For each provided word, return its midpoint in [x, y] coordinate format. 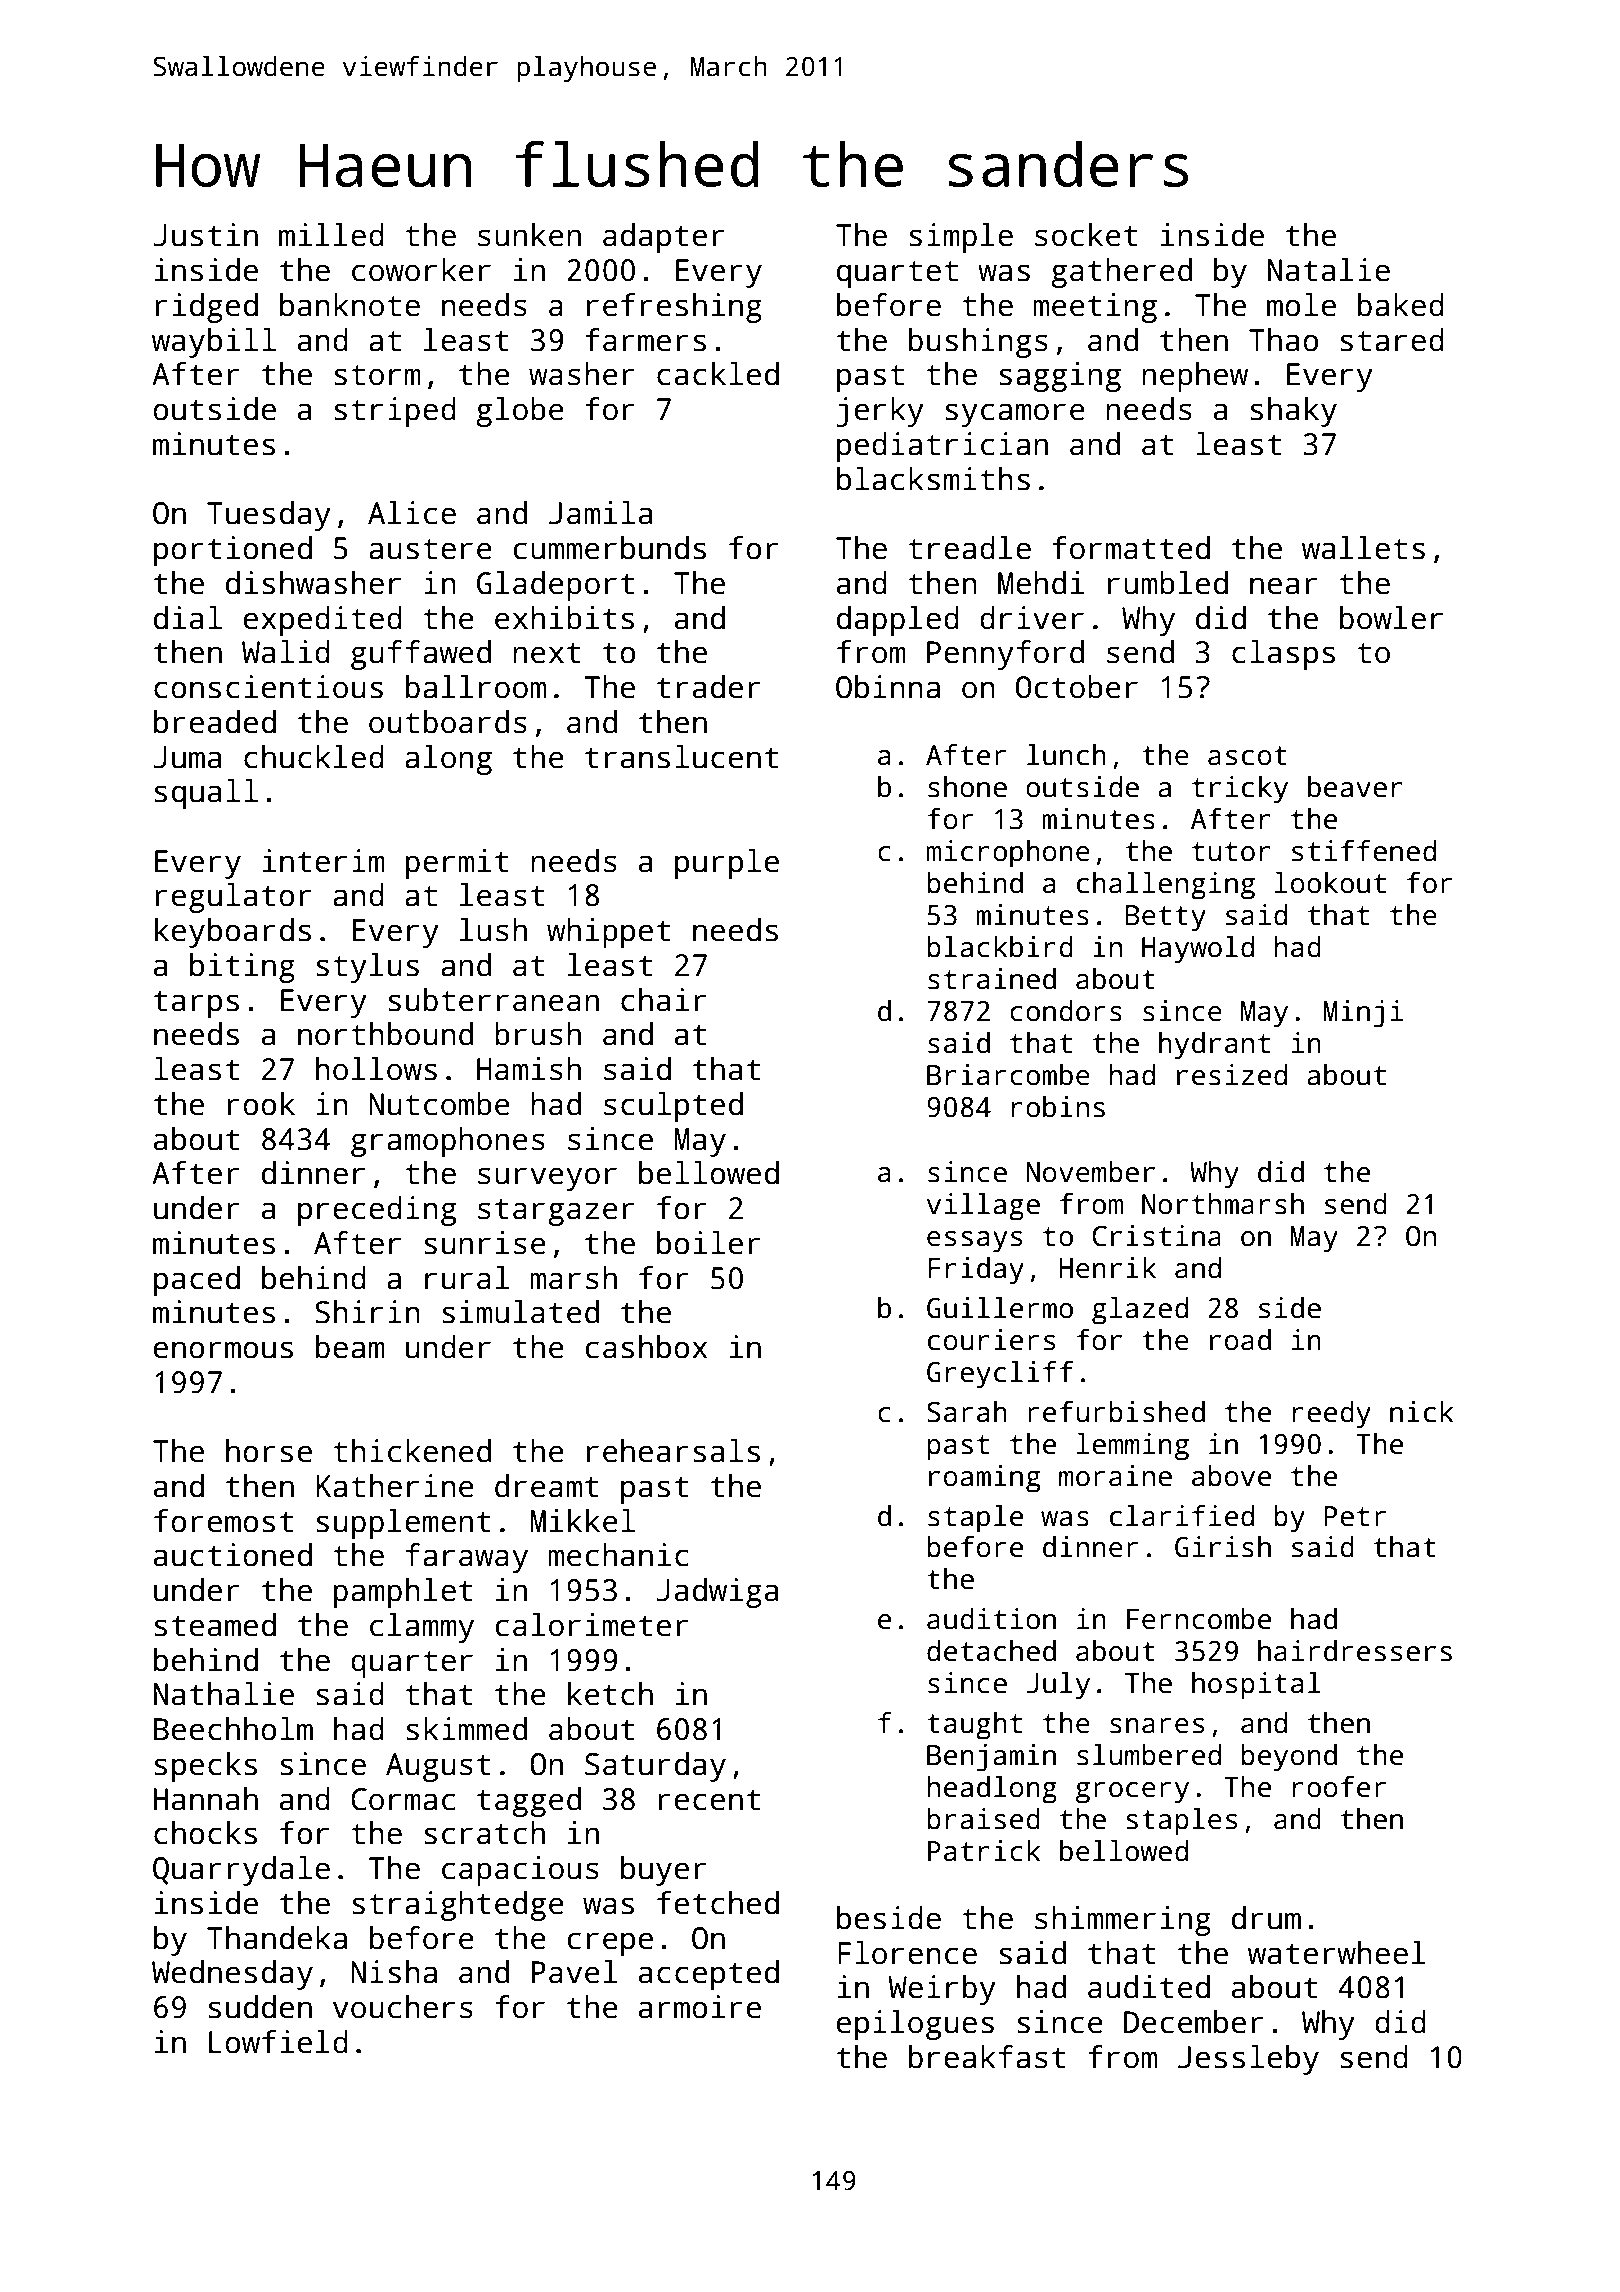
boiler [709, 1243]
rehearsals [673, 1451]
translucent [681, 757]
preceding [377, 1211]
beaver [1355, 787]
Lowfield [278, 2042]
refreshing [674, 308]
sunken [529, 235]
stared [1392, 340]
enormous [223, 1350]
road [1240, 1340]
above [1231, 1476]
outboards [448, 722]
